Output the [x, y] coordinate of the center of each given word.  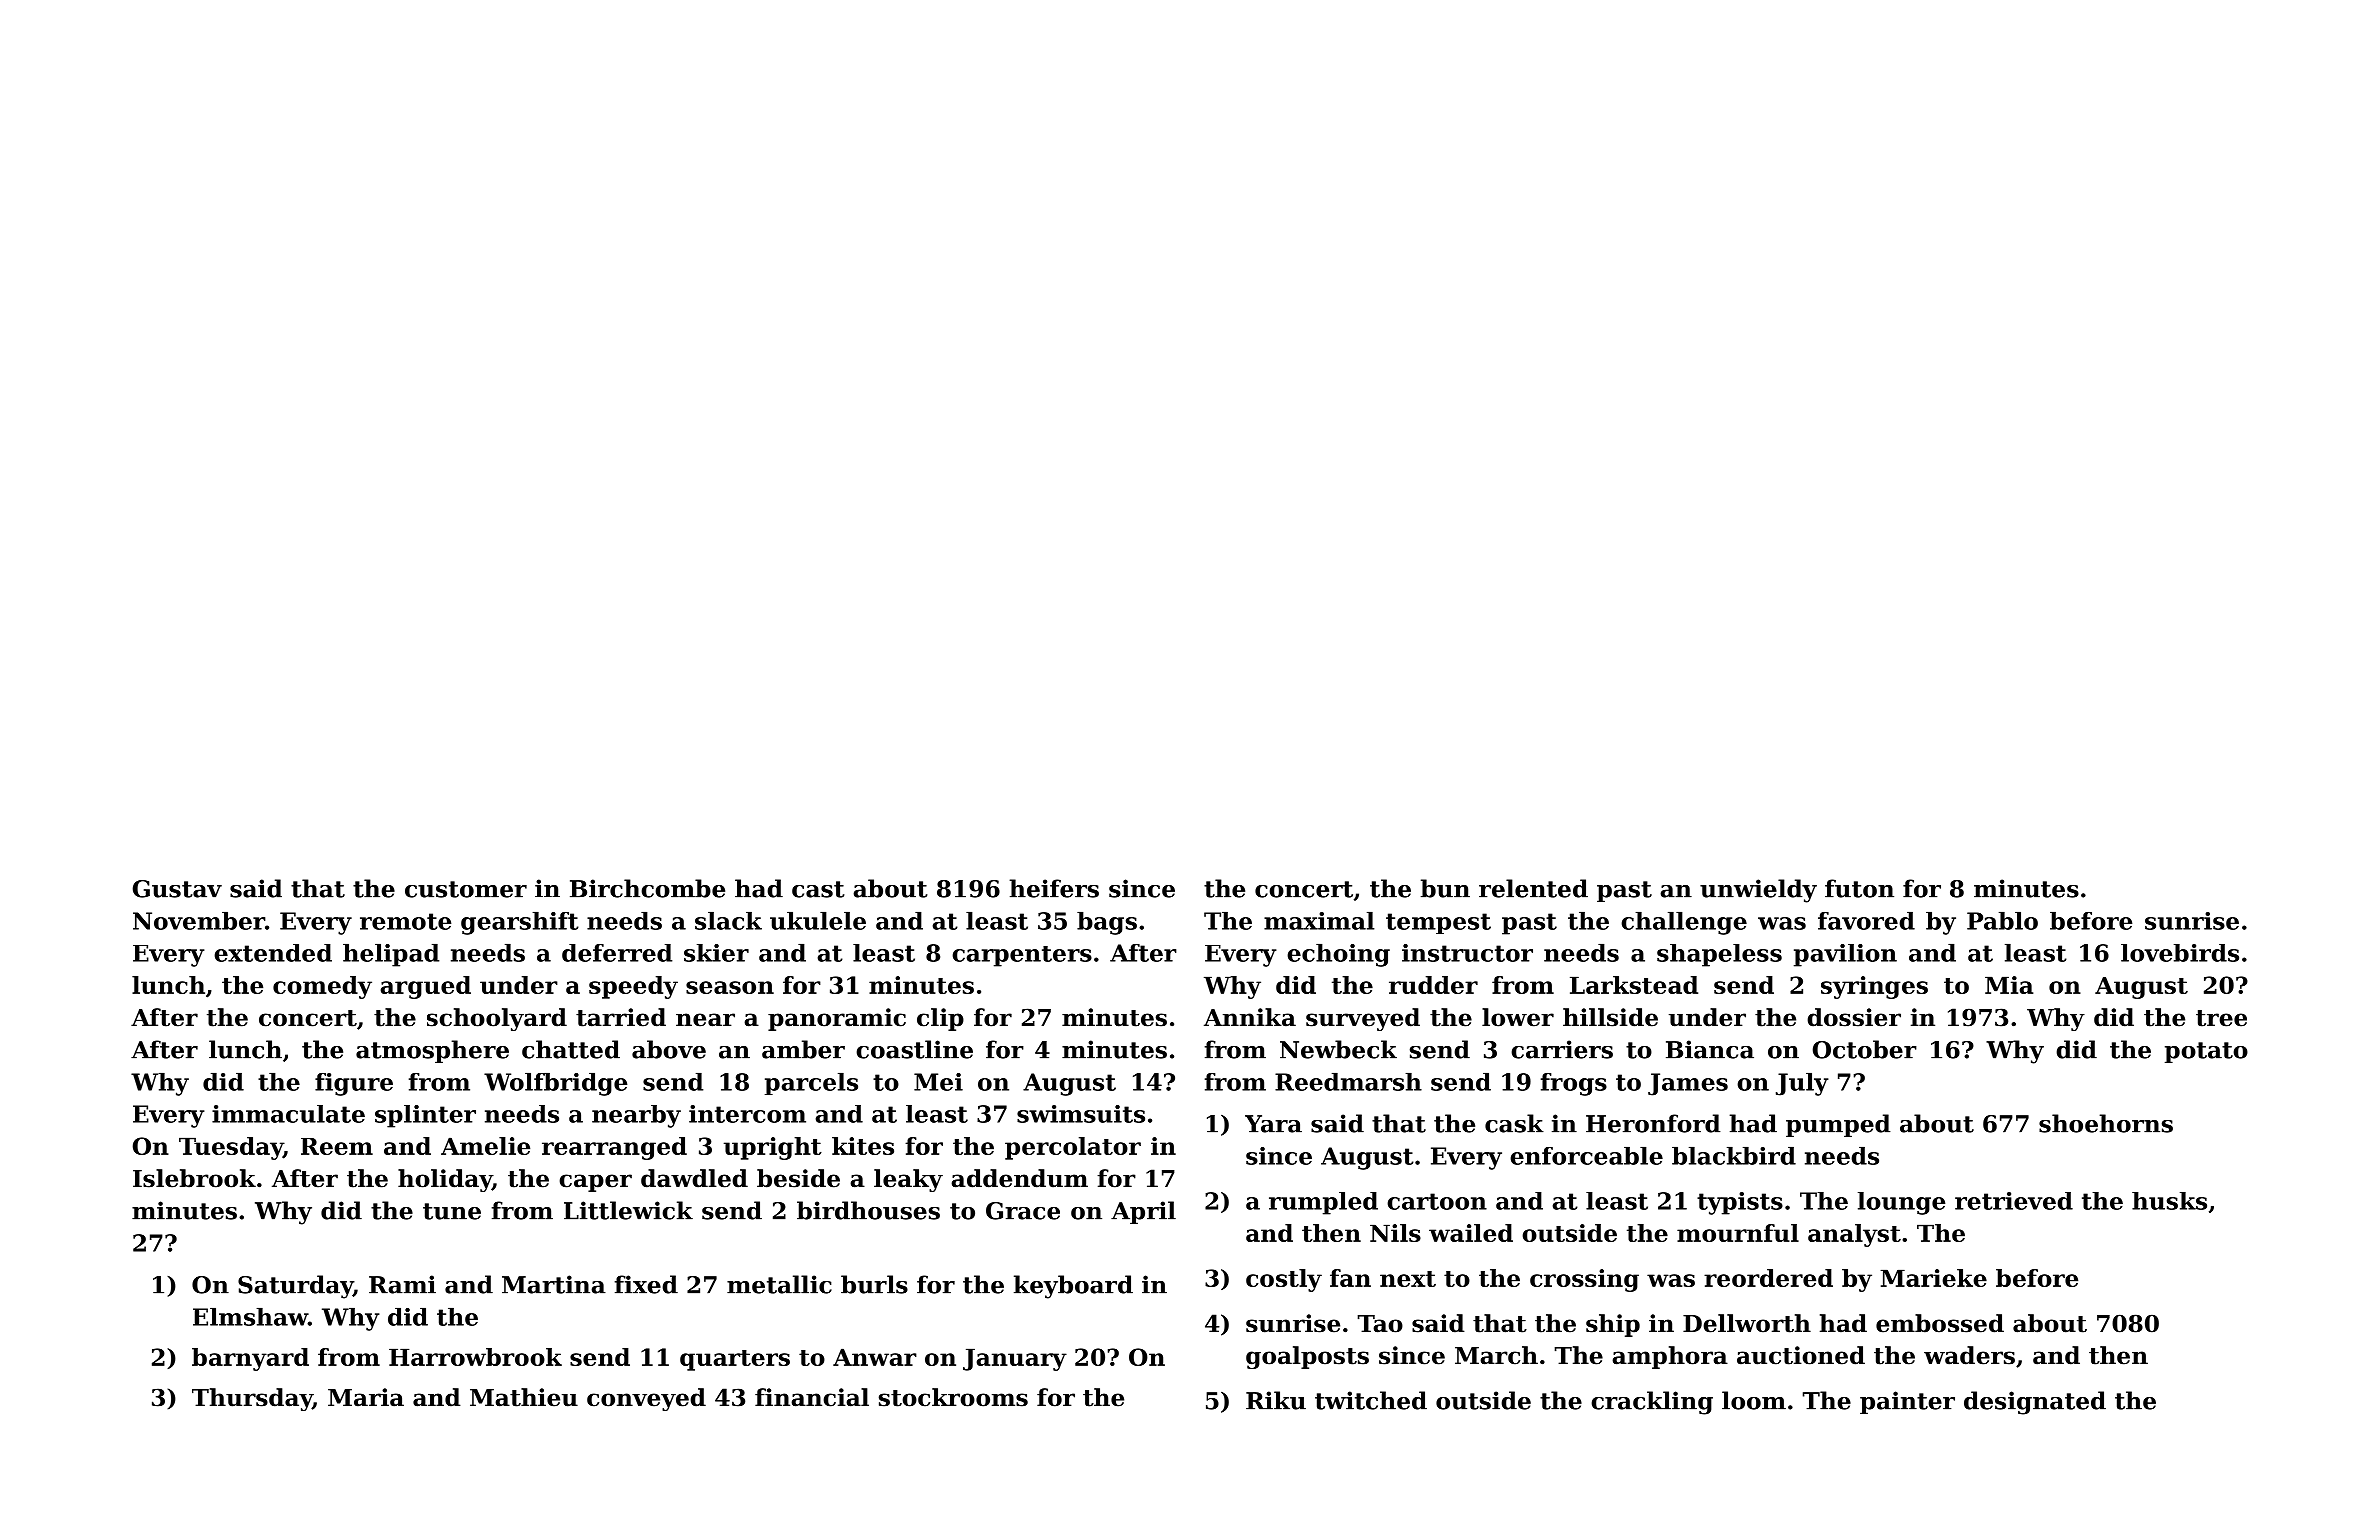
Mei [938, 1082]
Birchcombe [647, 888]
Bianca [1710, 1049]
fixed [646, 1284]
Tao [1380, 1324]
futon [1859, 888]
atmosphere [432, 1051]
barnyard [250, 1359]
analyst [1854, 1235]
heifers [1054, 888]
